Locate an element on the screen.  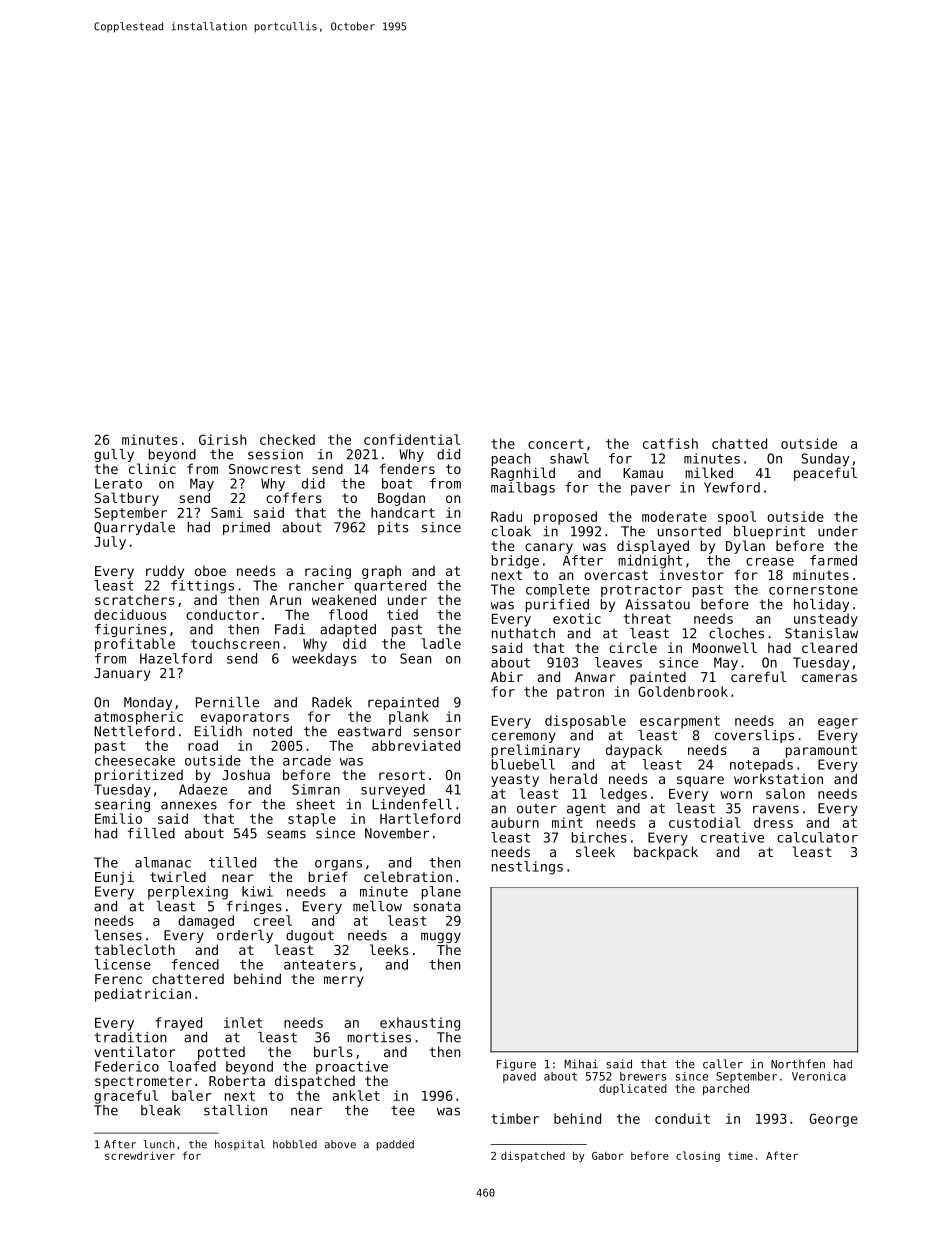
workstation is located at coordinates (778, 779).
